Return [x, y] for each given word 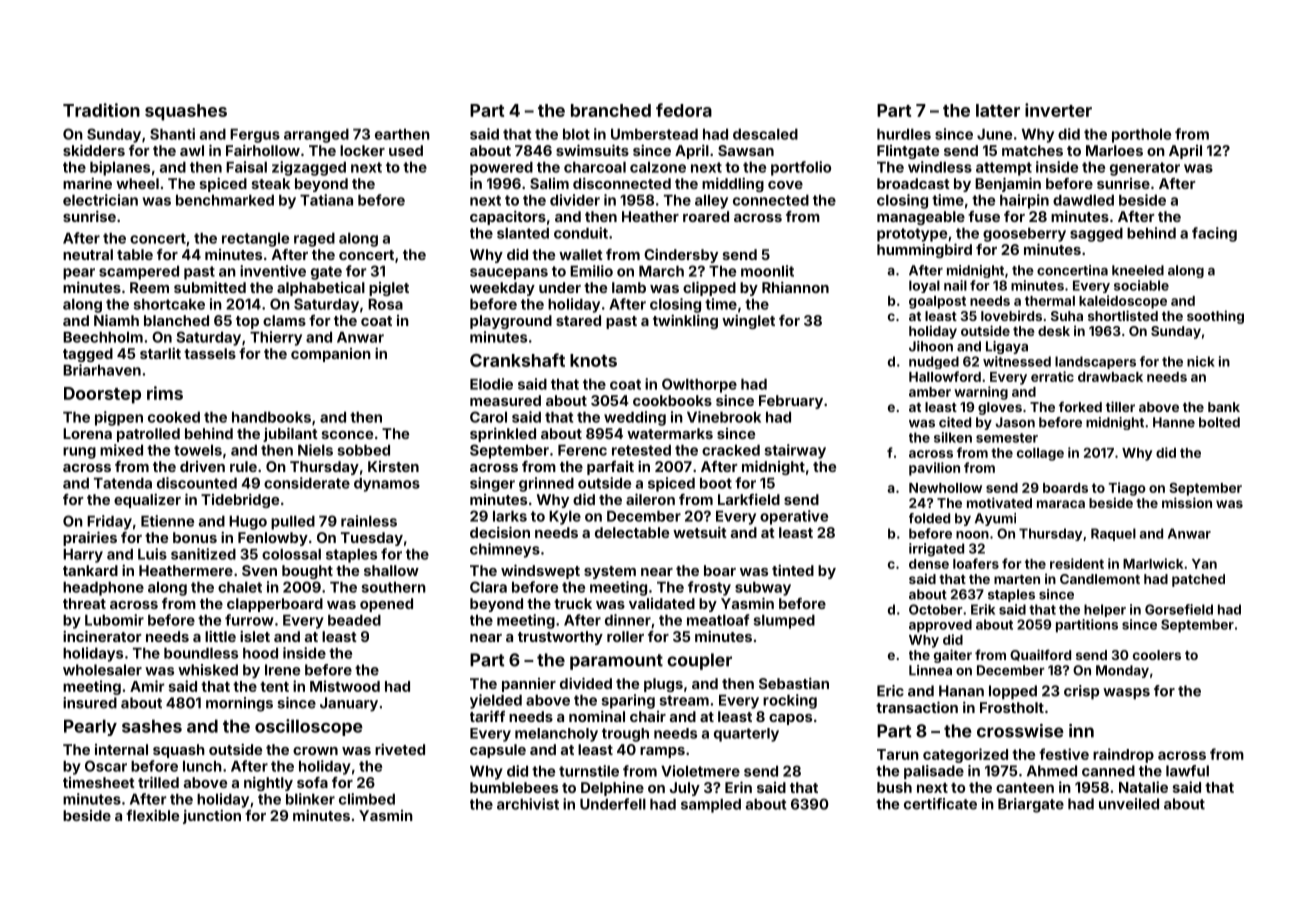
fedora [684, 110]
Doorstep [102, 395]
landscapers [1095, 362]
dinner [628, 620]
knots [593, 360]
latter [998, 110]
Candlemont [1100, 579]
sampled [711, 806]
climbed [367, 799]
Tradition [101, 110]
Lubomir [114, 620]
